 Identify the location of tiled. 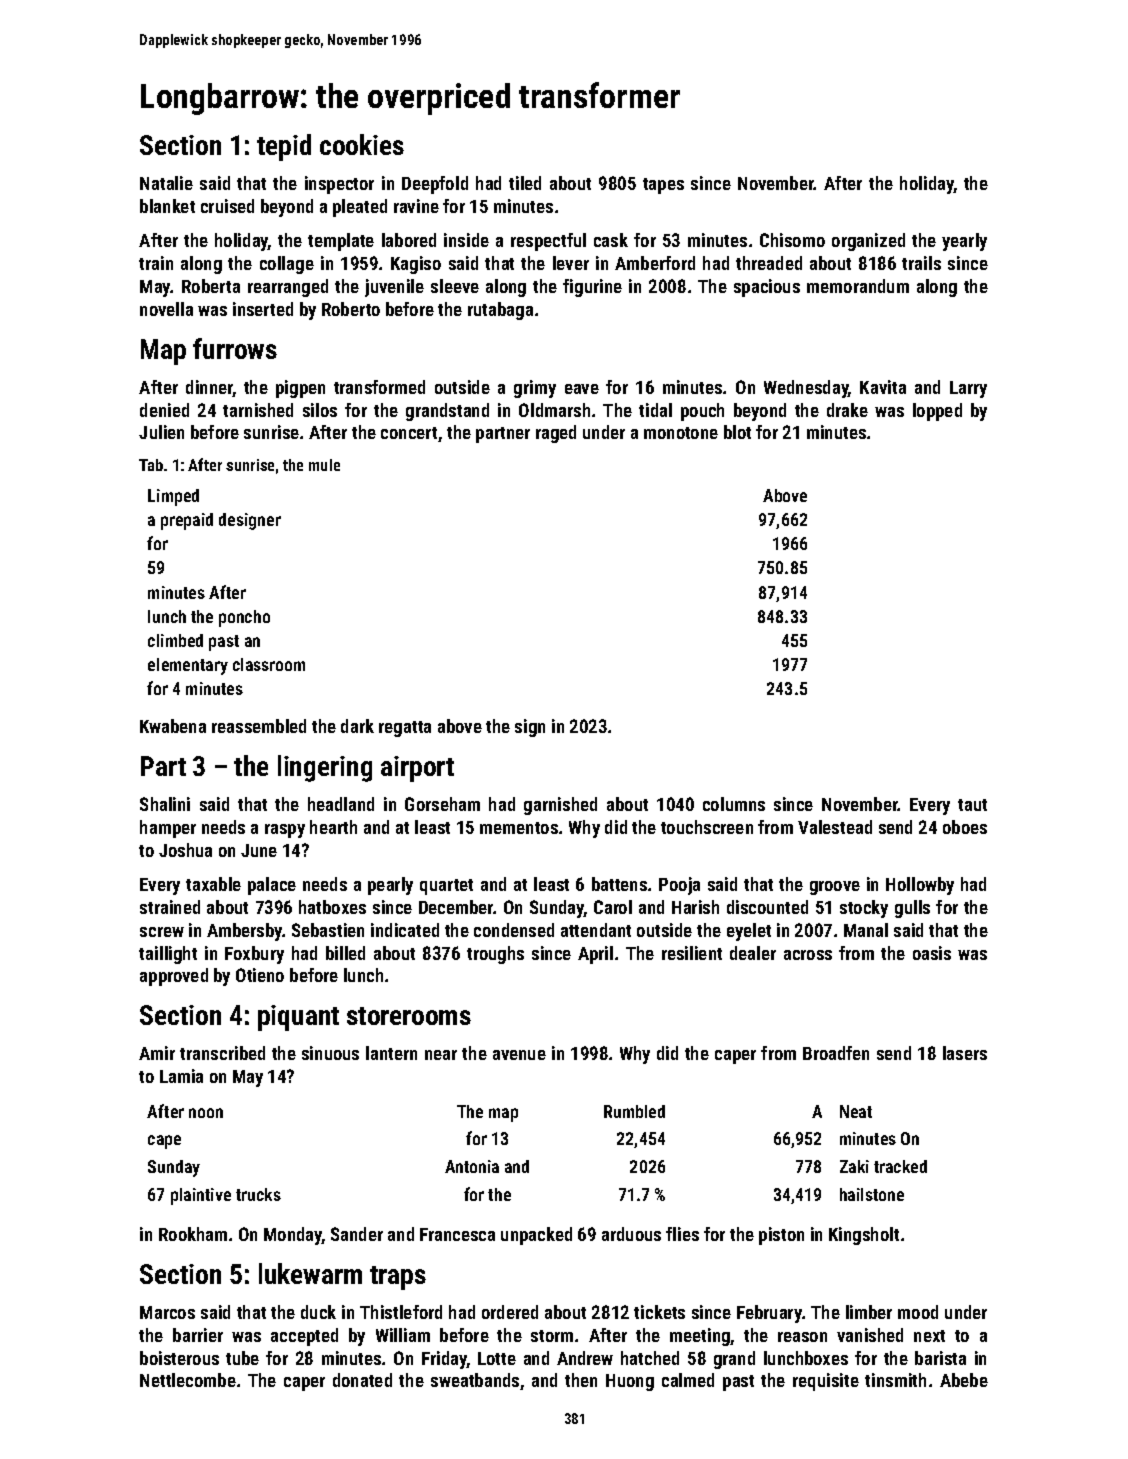
(525, 183).
